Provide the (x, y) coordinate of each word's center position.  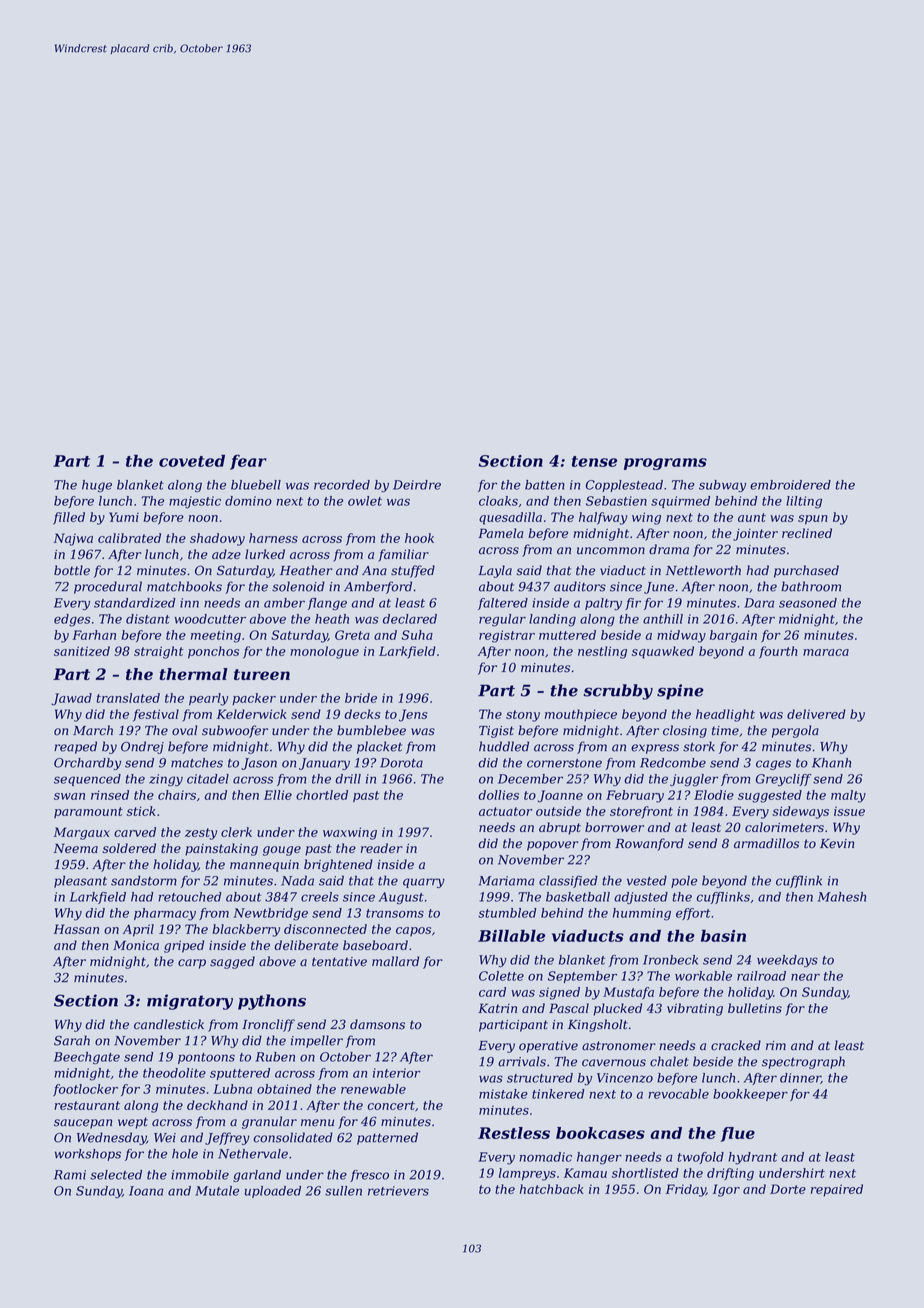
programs (665, 464)
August (401, 898)
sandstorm (144, 880)
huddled (504, 746)
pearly (208, 699)
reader (382, 848)
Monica (136, 945)
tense (594, 461)
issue (849, 811)
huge (97, 486)
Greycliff (783, 780)
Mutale (217, 1191)
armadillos (766, 843)
